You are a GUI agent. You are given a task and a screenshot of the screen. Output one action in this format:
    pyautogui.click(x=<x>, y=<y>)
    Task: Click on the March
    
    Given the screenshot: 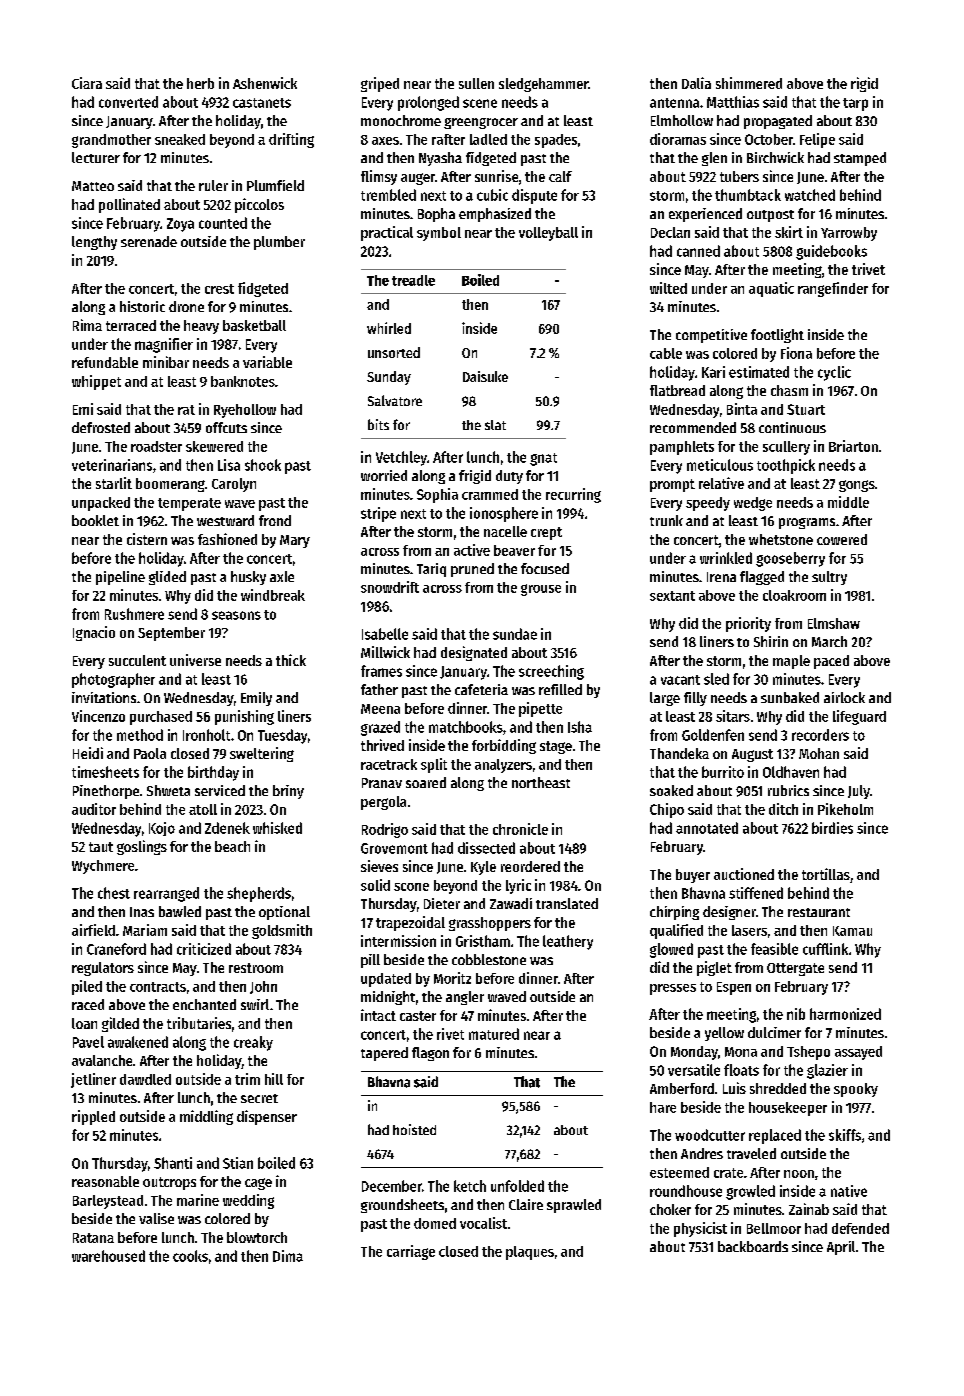 What is the action you would take?
    pyautogui.click(x=829, y=641)
